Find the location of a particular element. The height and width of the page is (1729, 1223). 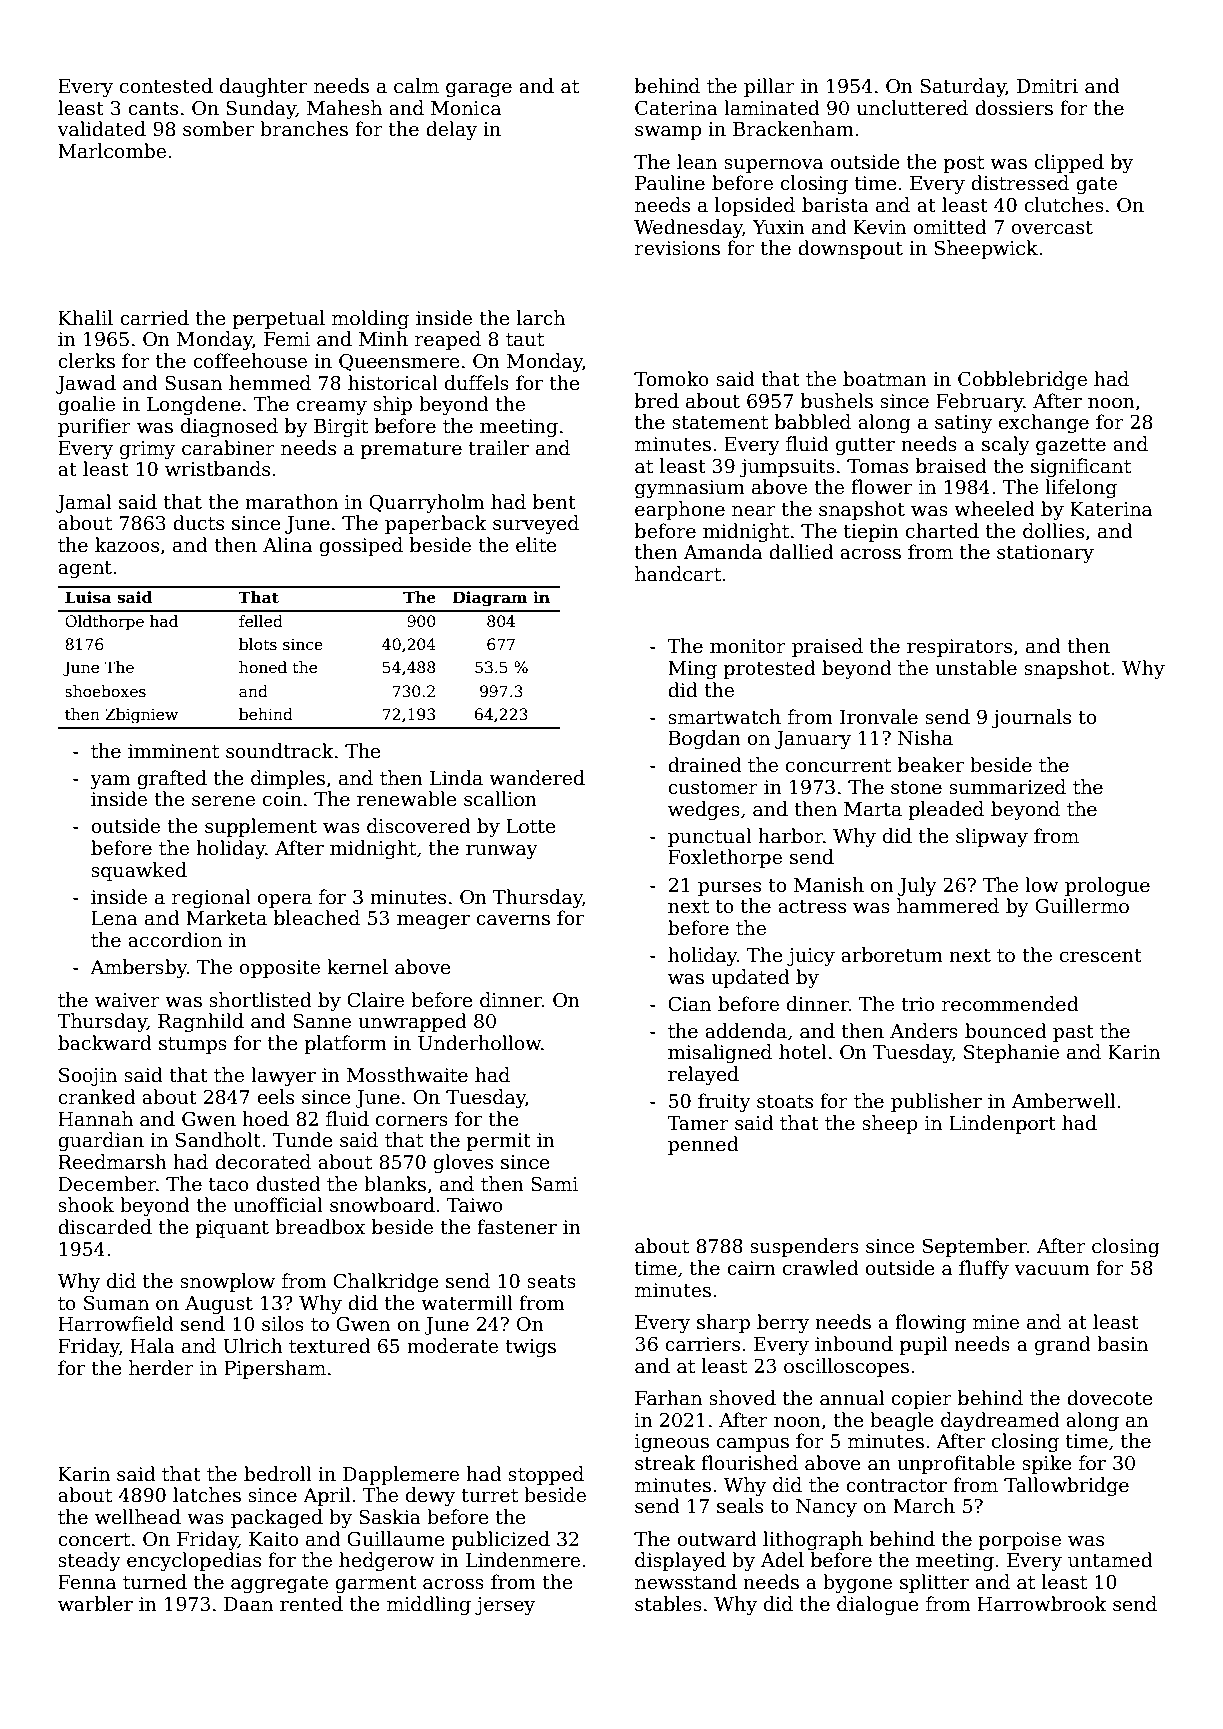

sharp is located at coordinates (723, 1323).
